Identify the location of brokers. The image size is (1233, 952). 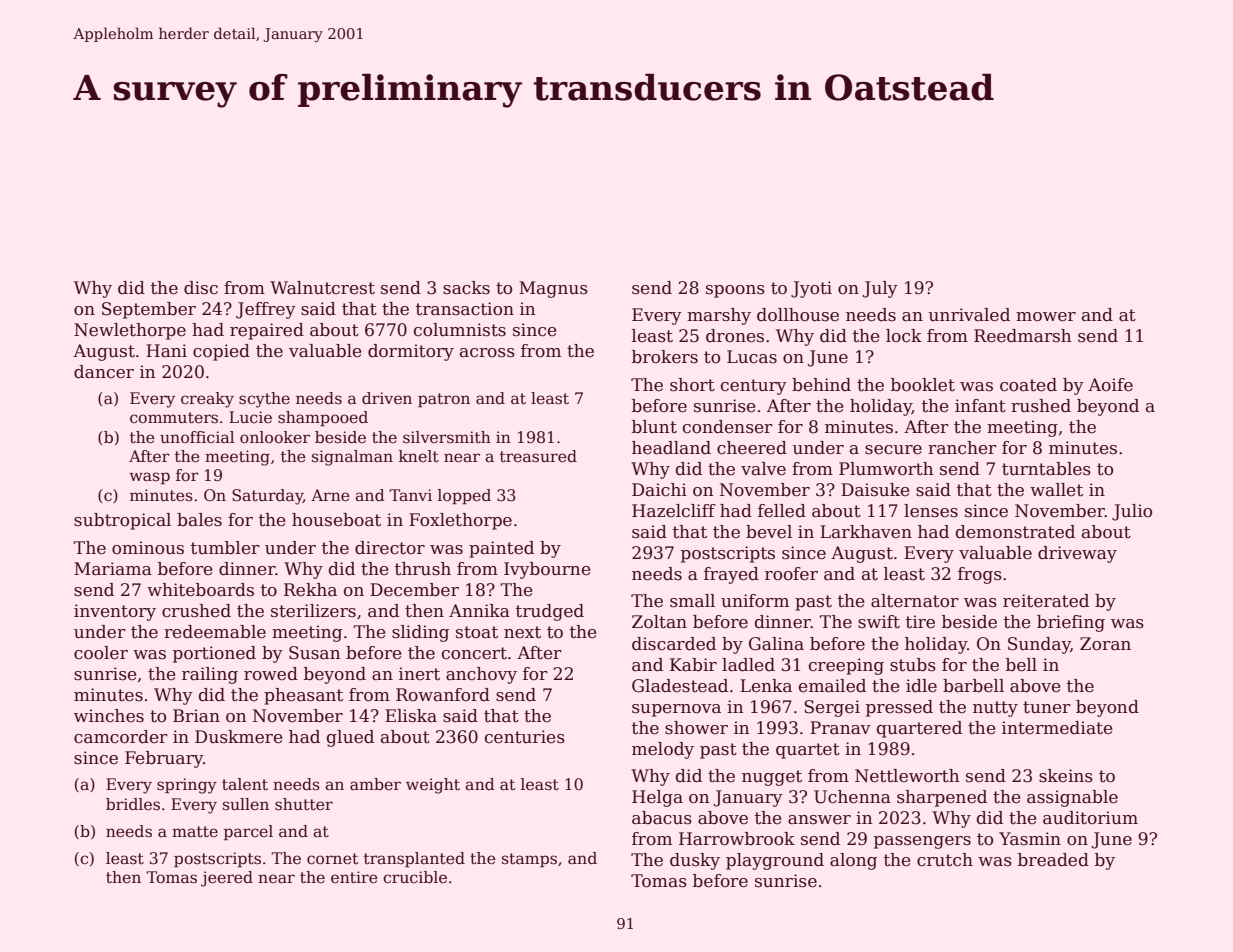
(665, 357).
